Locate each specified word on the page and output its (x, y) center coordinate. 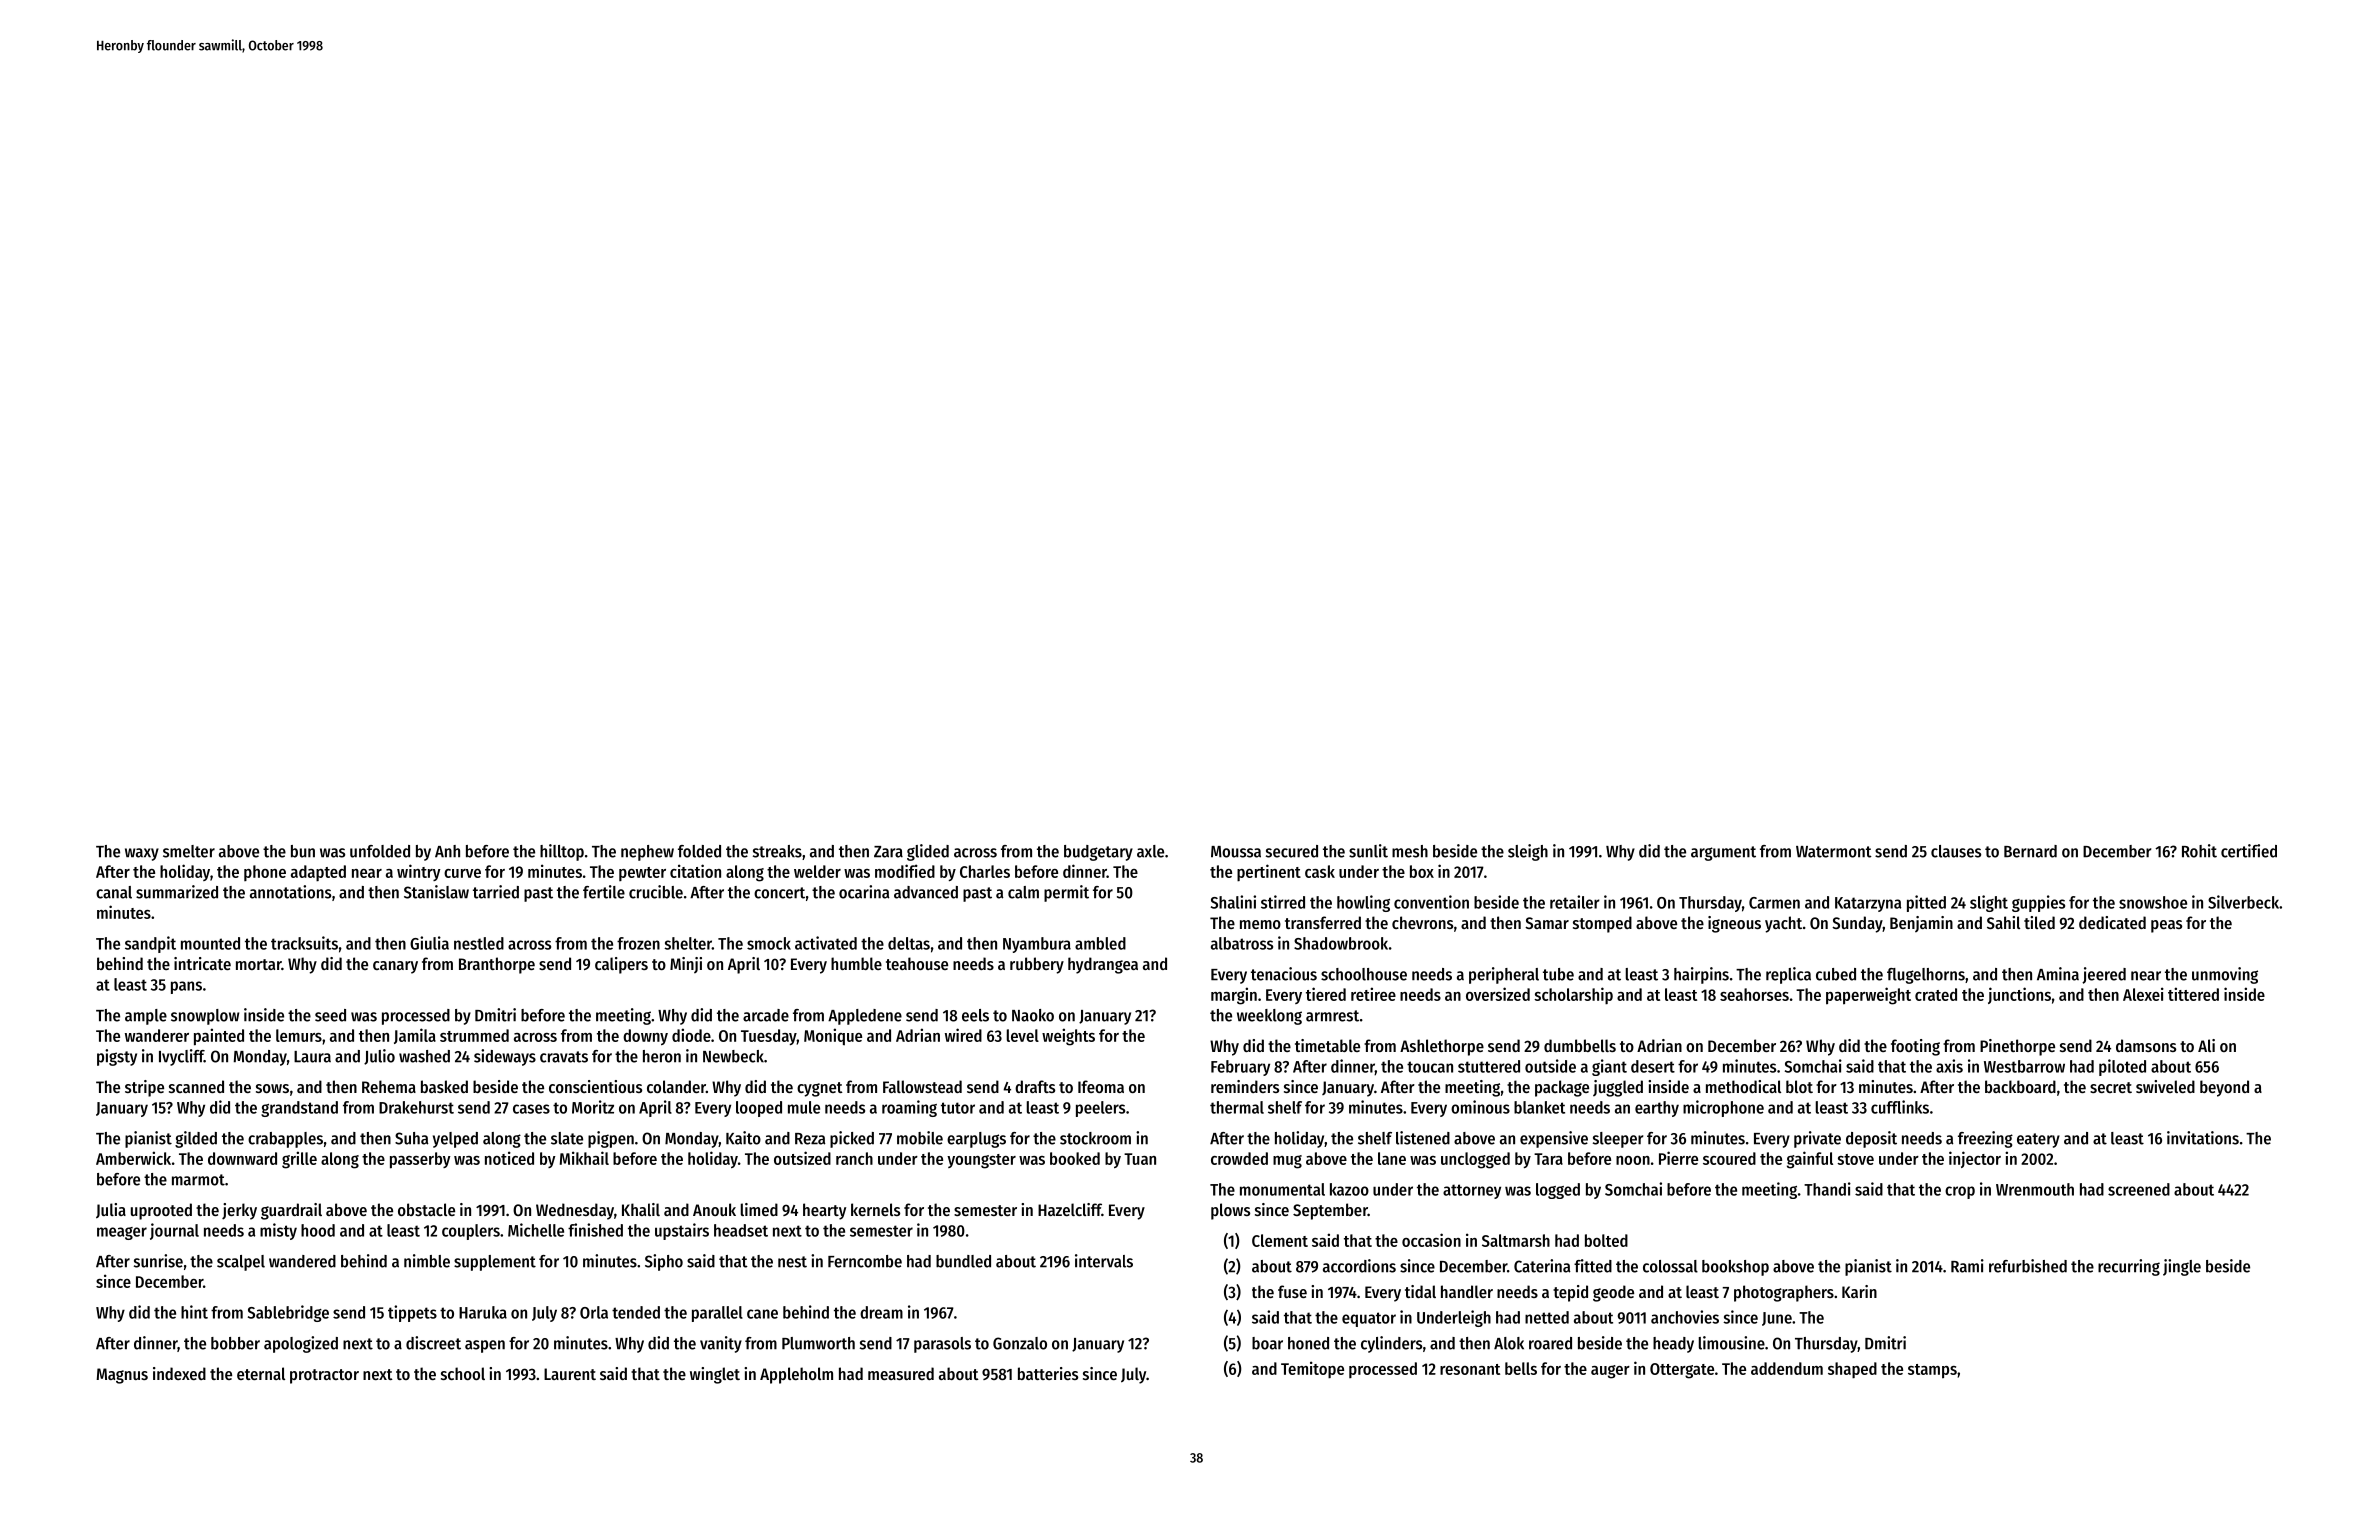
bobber (235, 1343)
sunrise (158, 1261)
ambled (1100, 943)
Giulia (429, 943)
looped (759, 1109)
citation (695, 871)
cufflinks (1900, 1107)
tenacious (1284, 974)
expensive (1554, 1139)
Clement (1280, 1240)
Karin (1859, 1291)
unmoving (2225, 975)
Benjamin (1921, 924)
